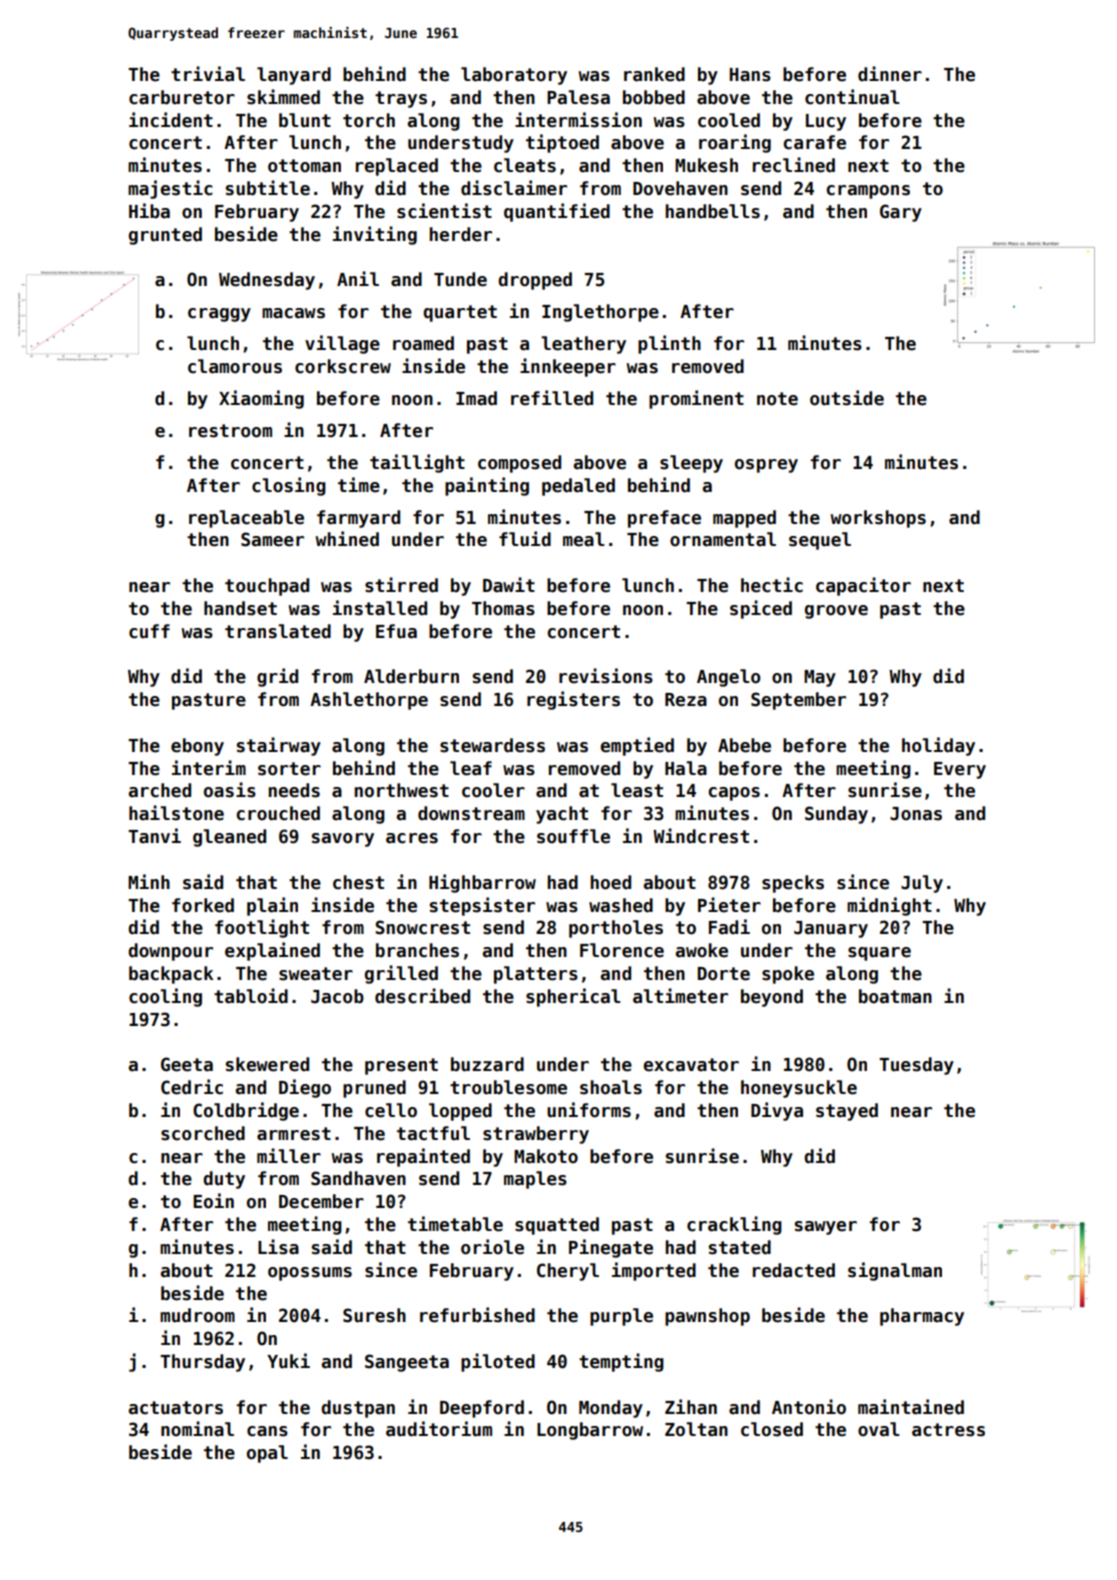  What do you see at coordinates (546, 1156) in the image?
I see `Makoto` at bounding box center [546, 1156].
